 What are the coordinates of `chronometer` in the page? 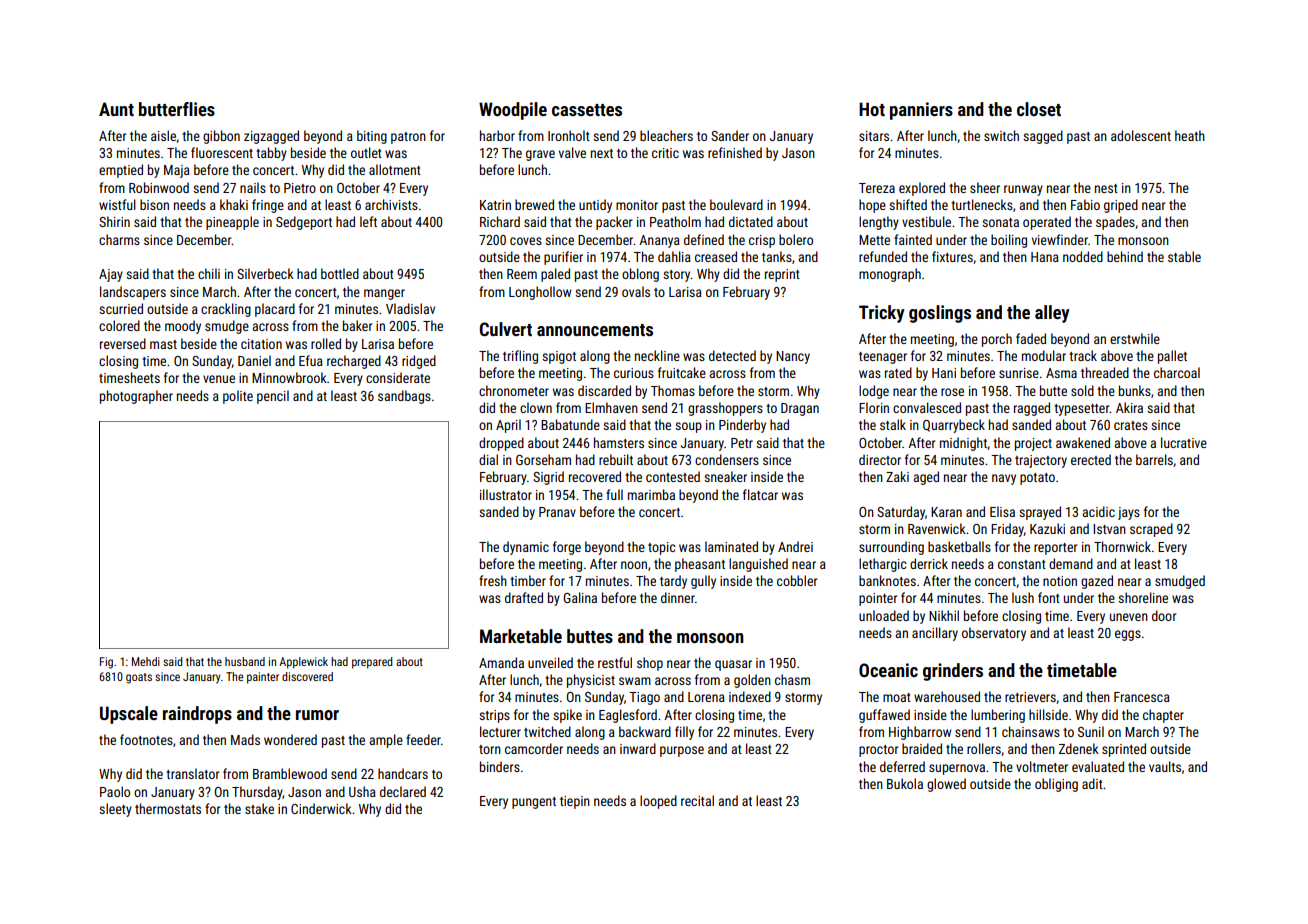 It's located at (514, 390).
